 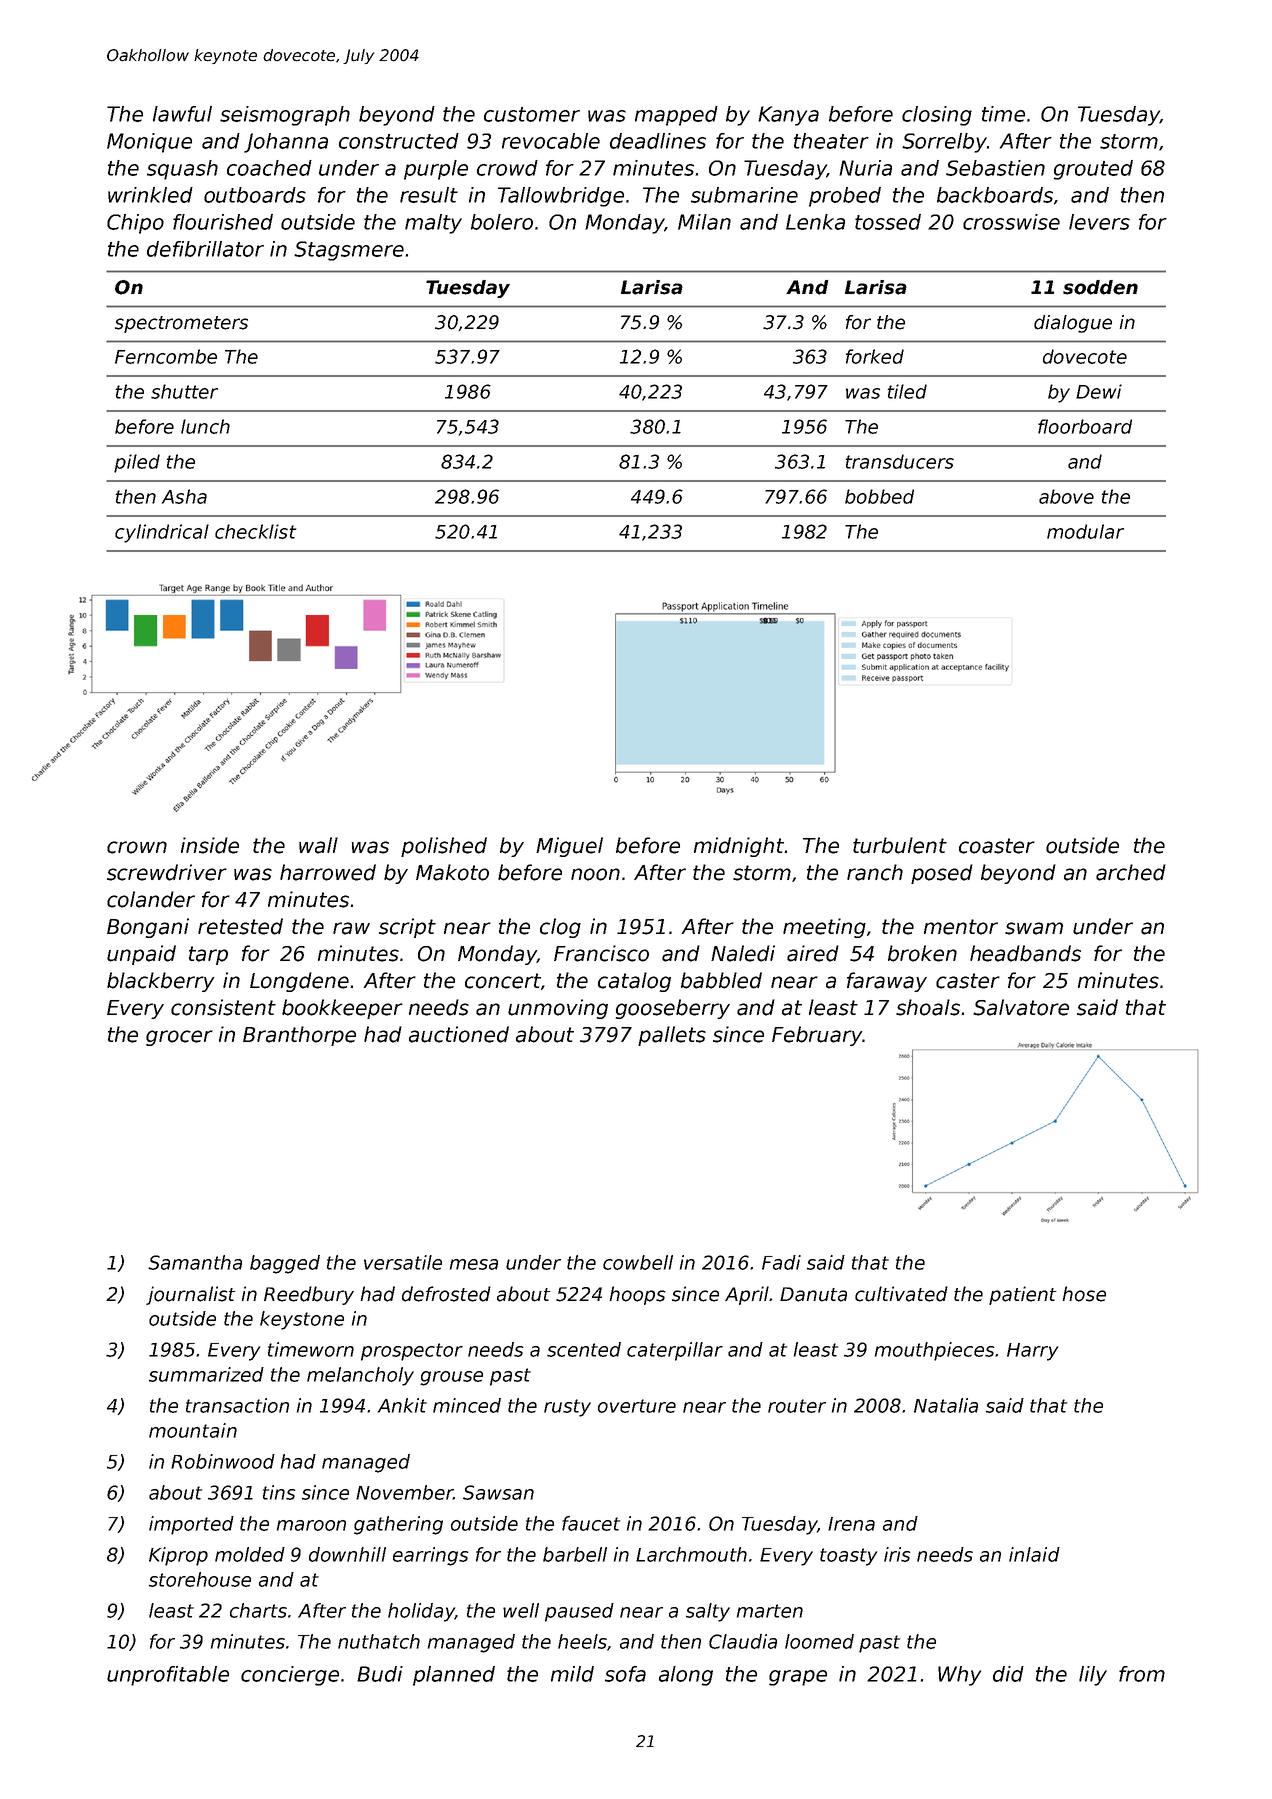 I want to click on closing, so click(x=937, y=116).
